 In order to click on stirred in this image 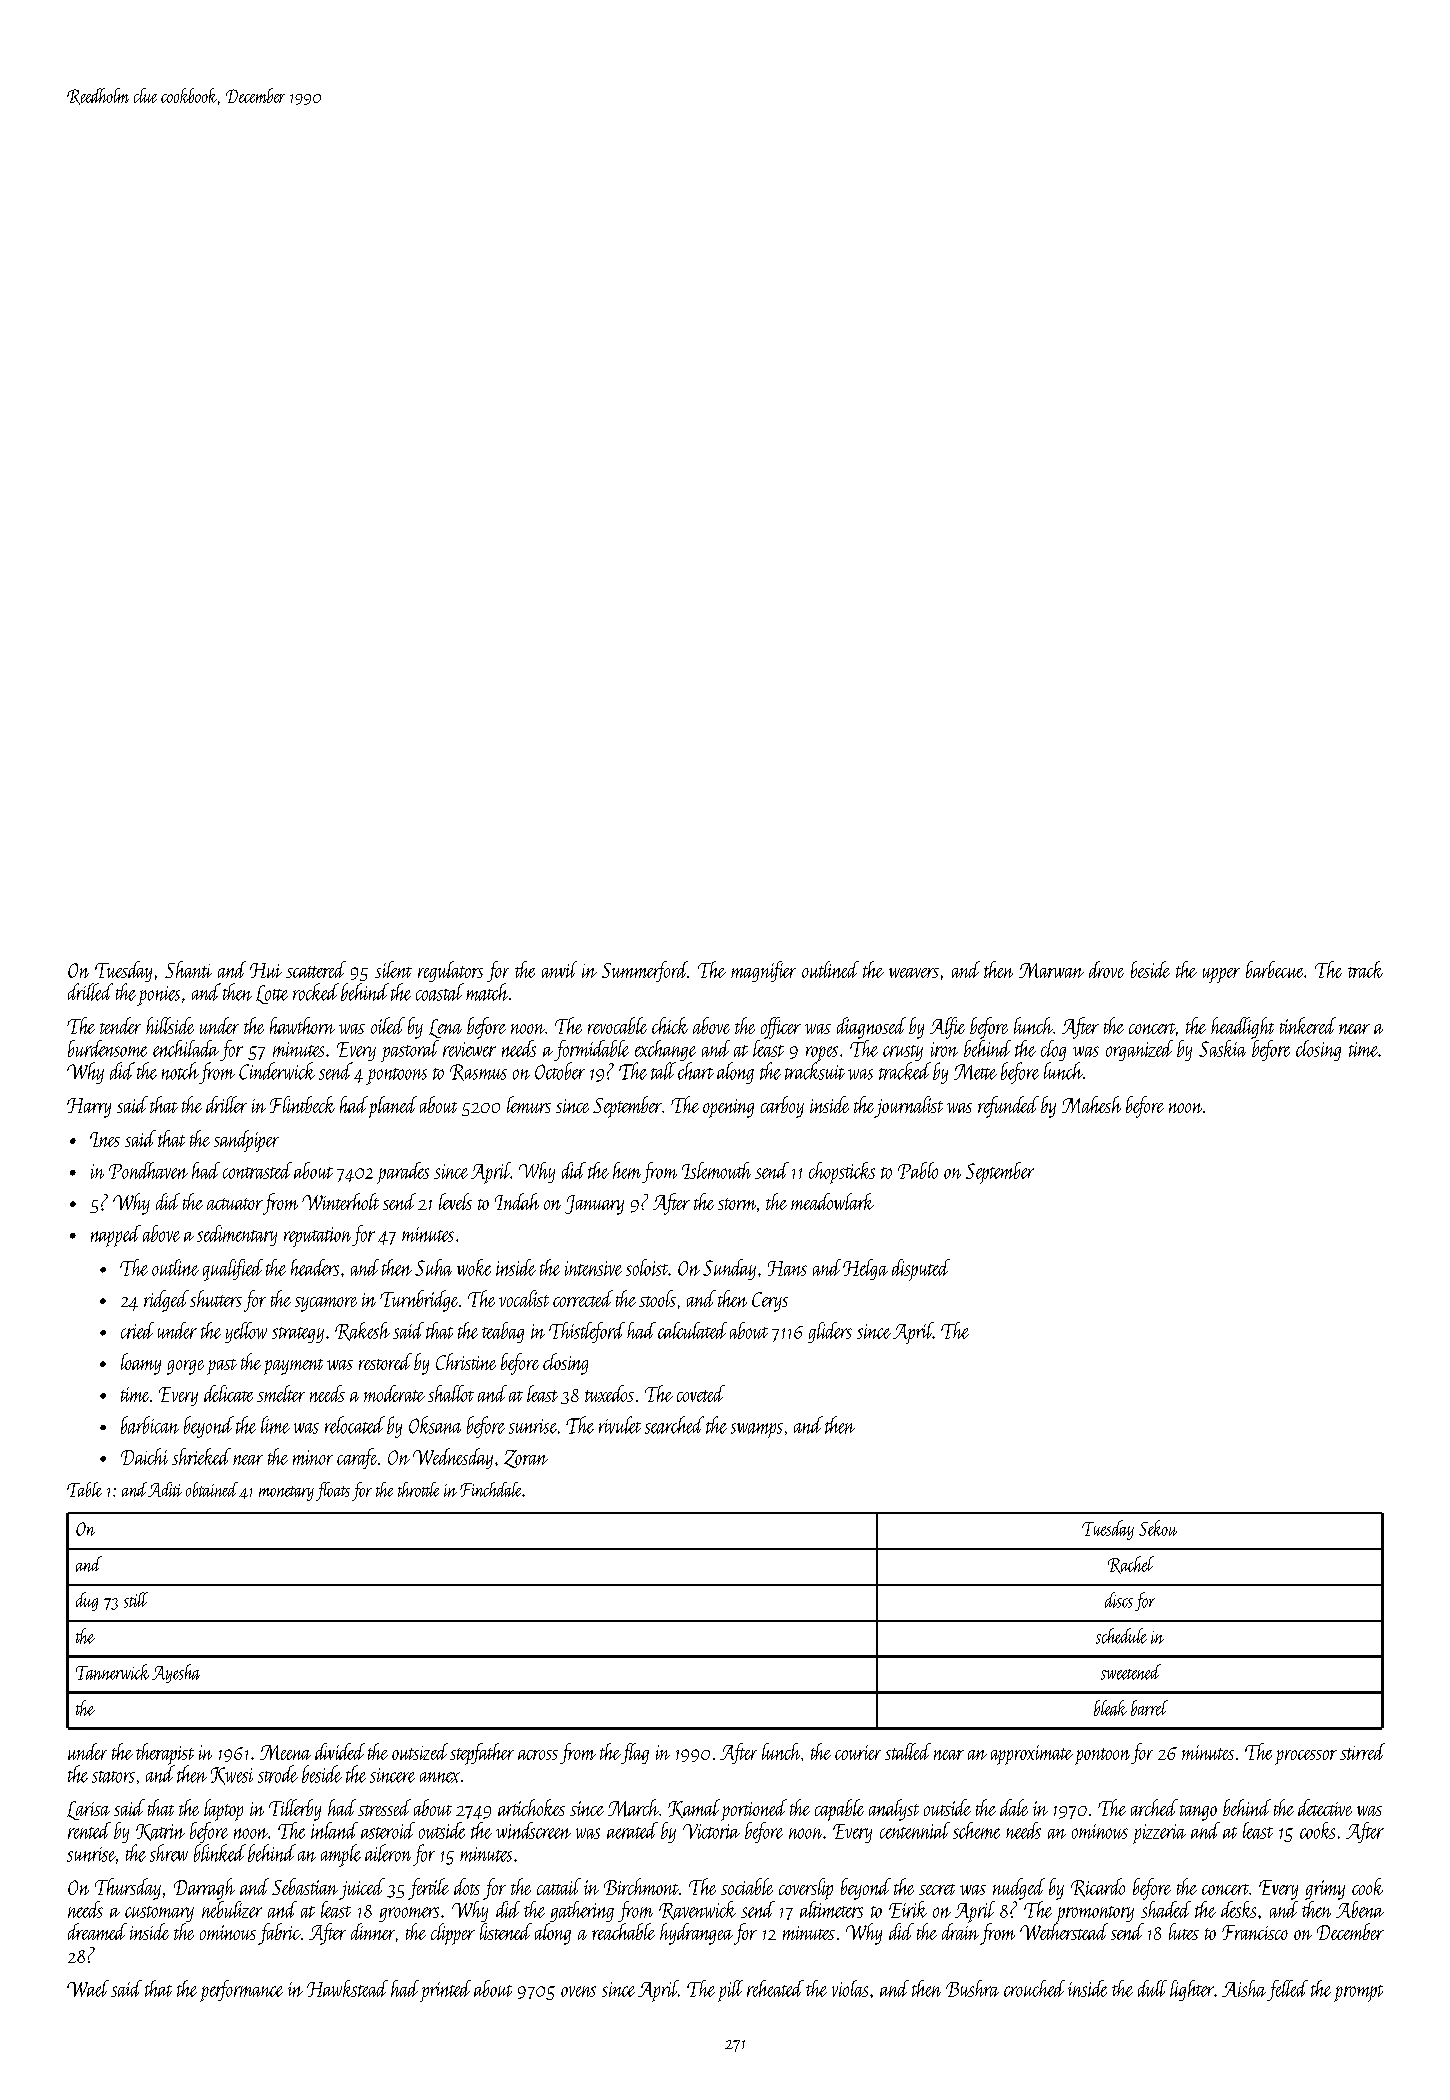, I will do `click(1362, 1751)`.
